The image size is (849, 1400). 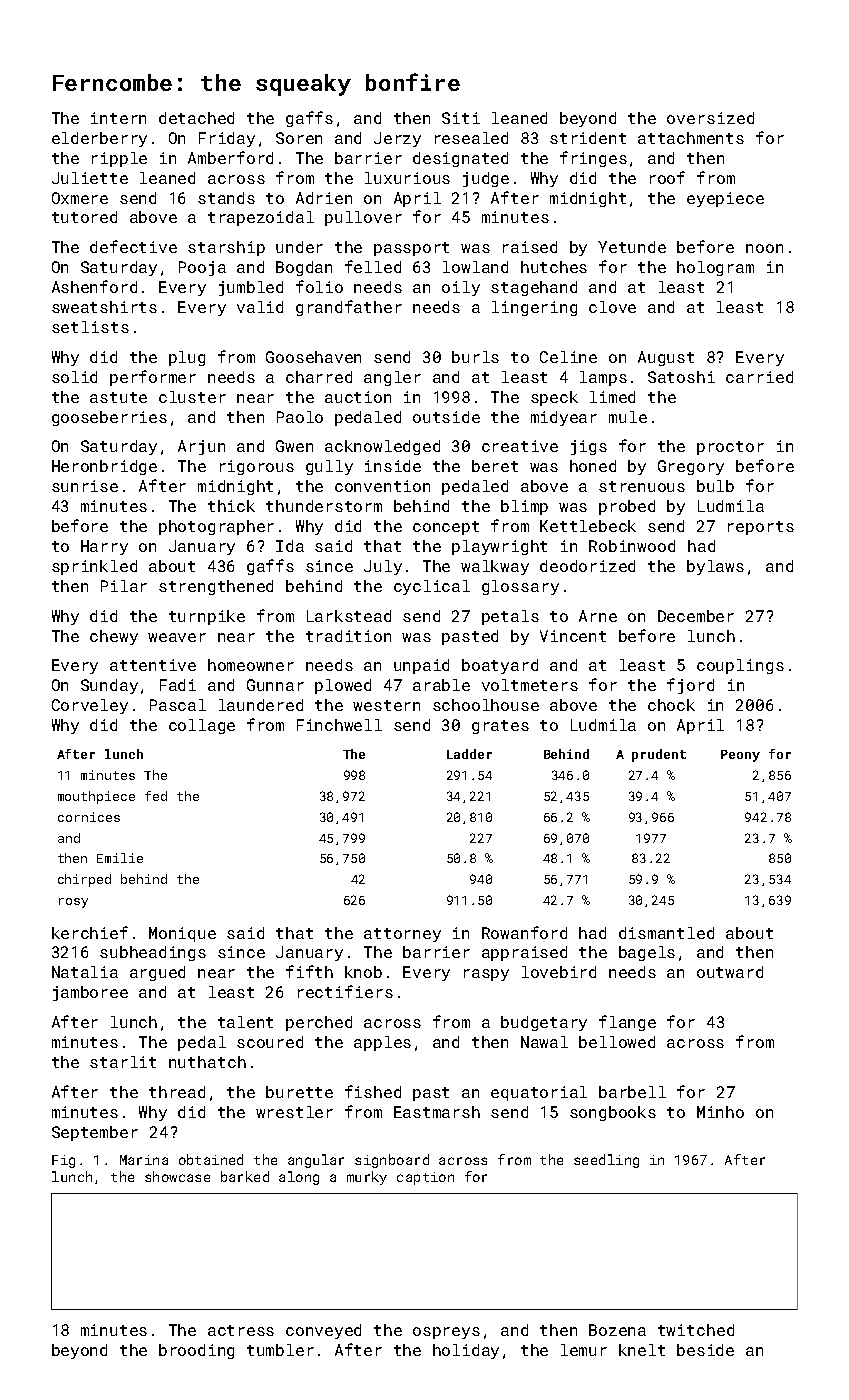 I want to click on plowed, so click(x=343, y=686).
